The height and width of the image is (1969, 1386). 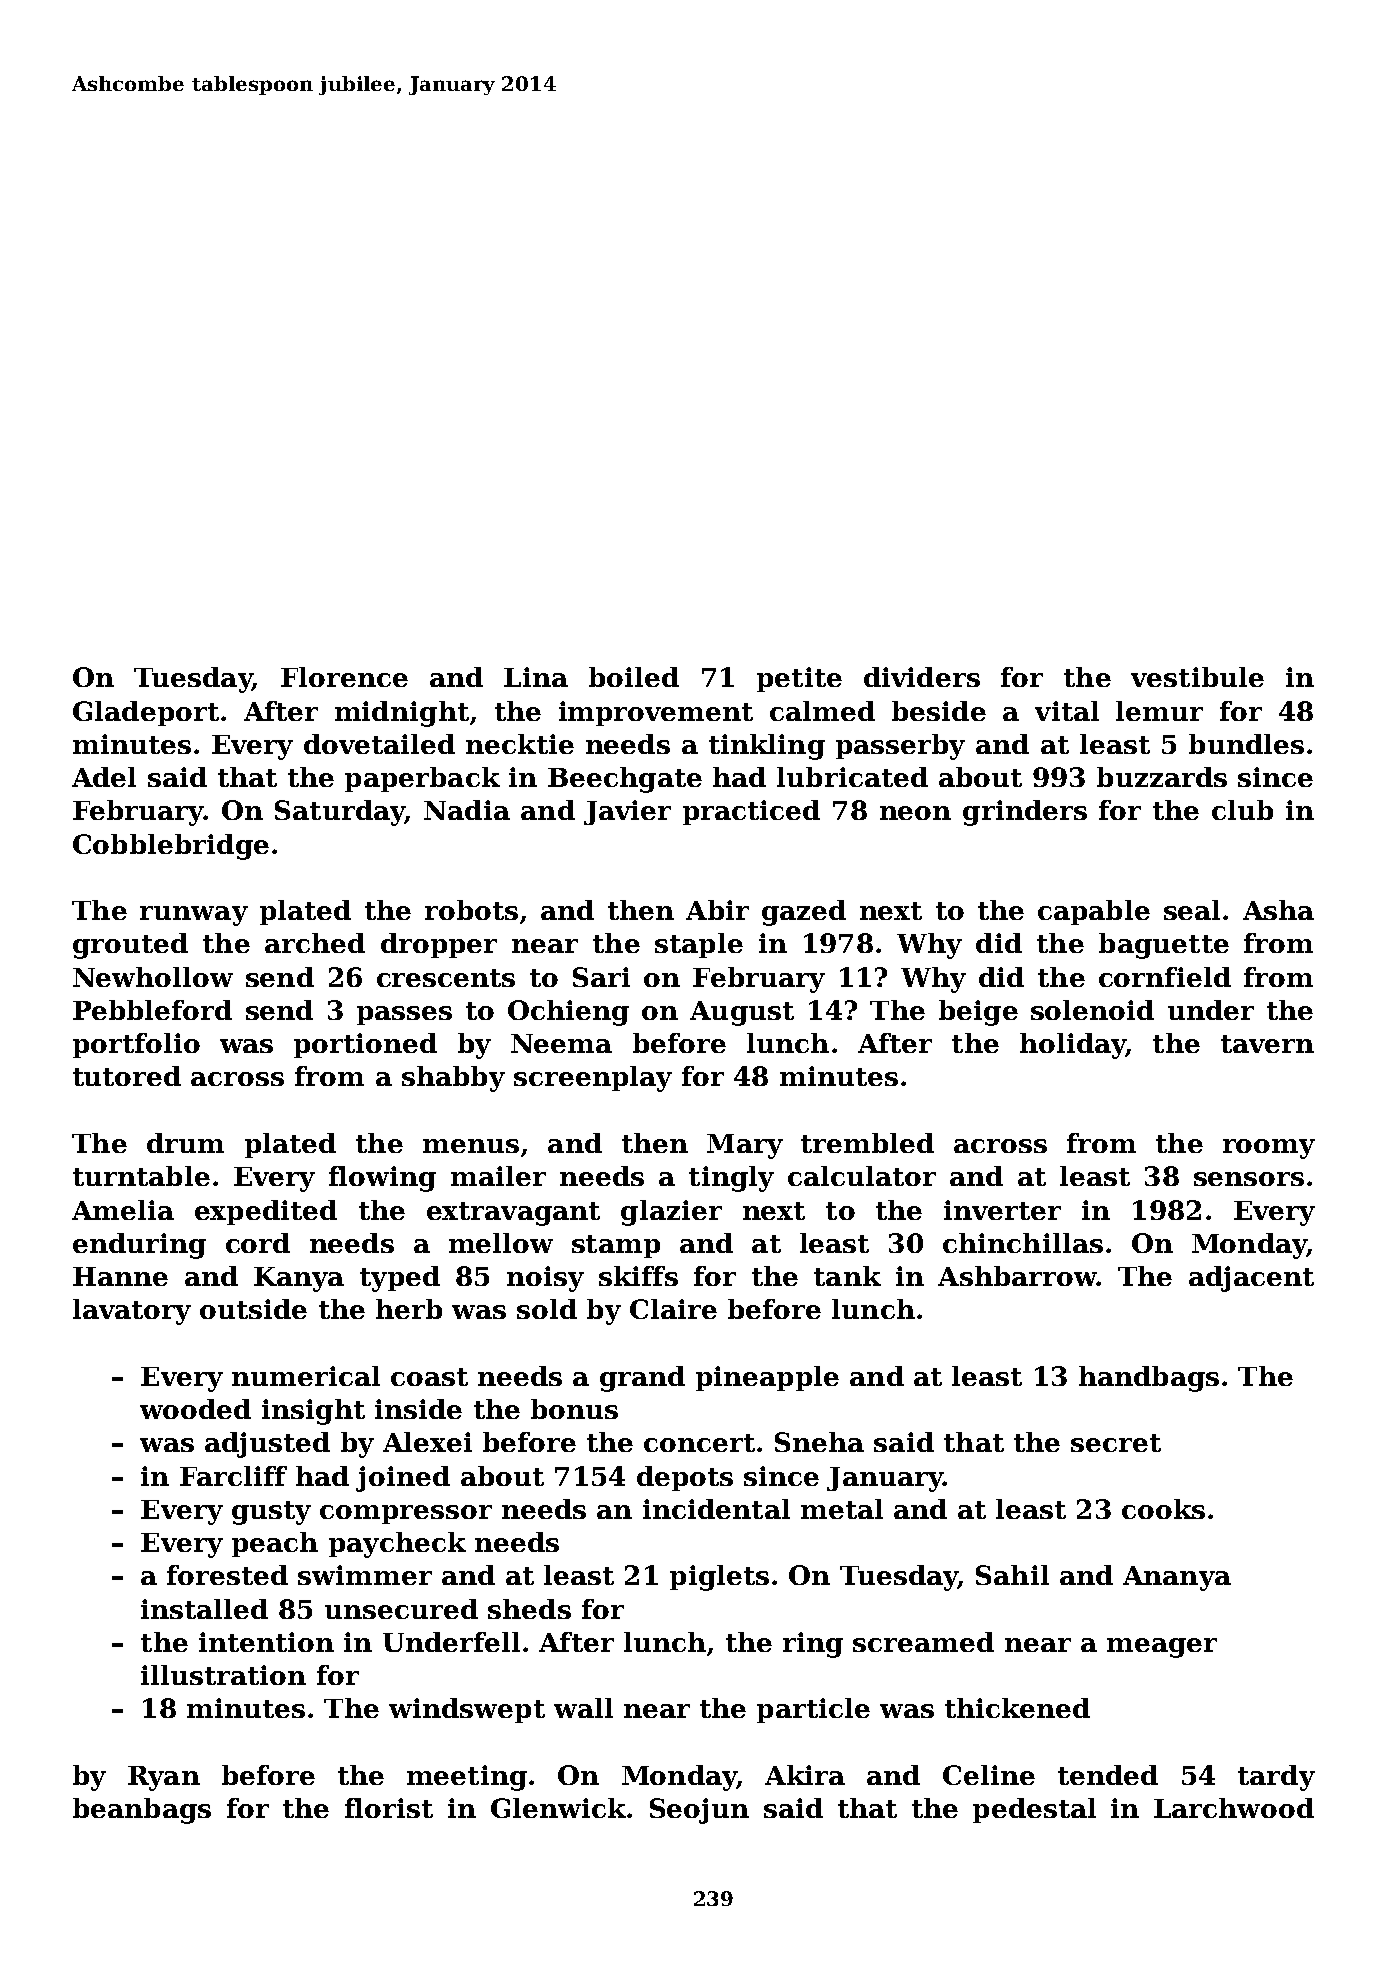 What do you see at coordinates (142, 1811) in the image?
I see `beanbags` at bounding box center [142, 1811].
